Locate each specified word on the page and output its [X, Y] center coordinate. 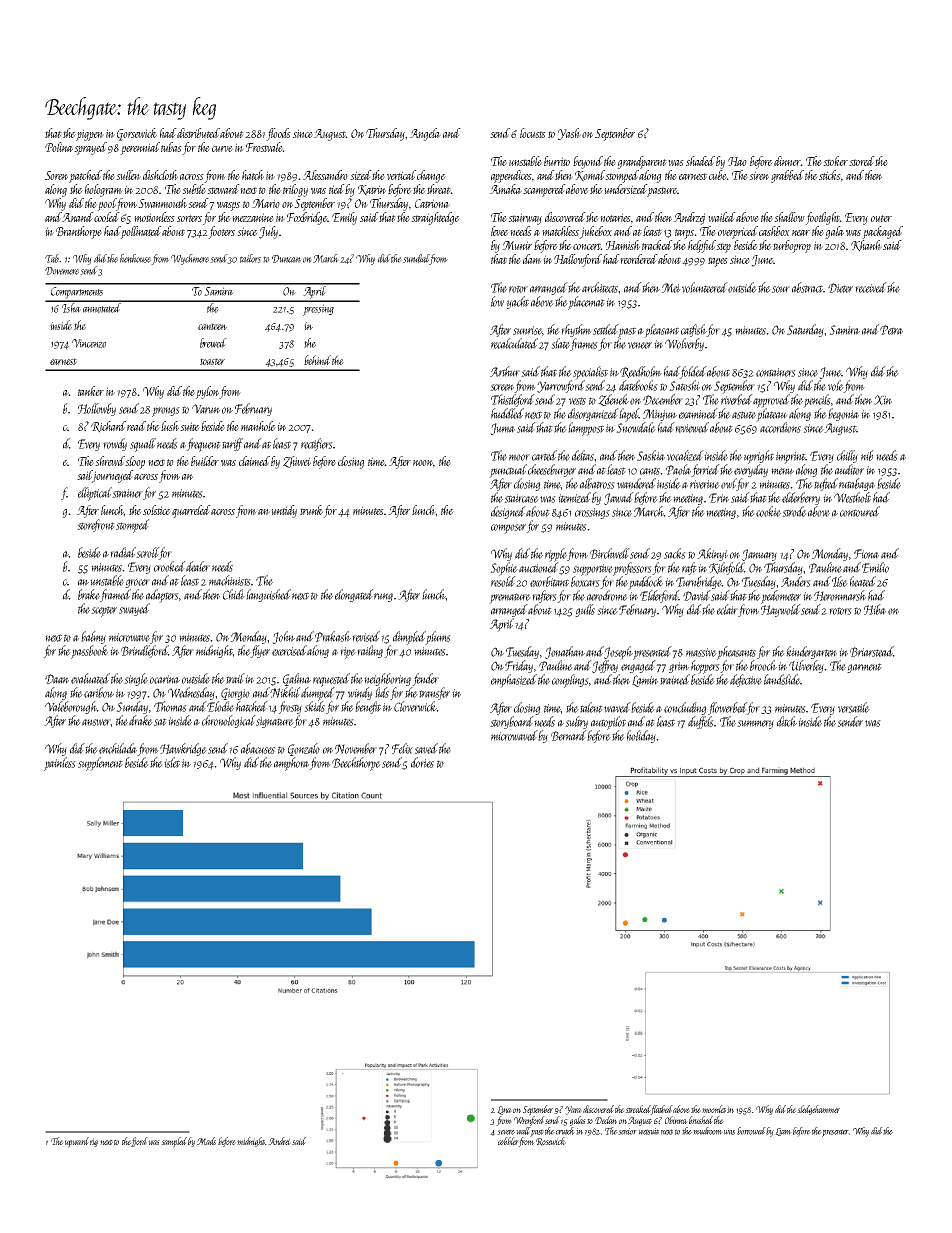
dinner [787, 161]
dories [422, 762]
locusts [533, 133]
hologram [104, 190]
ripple [556, 555]
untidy [284, 511]
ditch [787, 721]
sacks [675, 553]
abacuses [258, 748]
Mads [206, 1141]
